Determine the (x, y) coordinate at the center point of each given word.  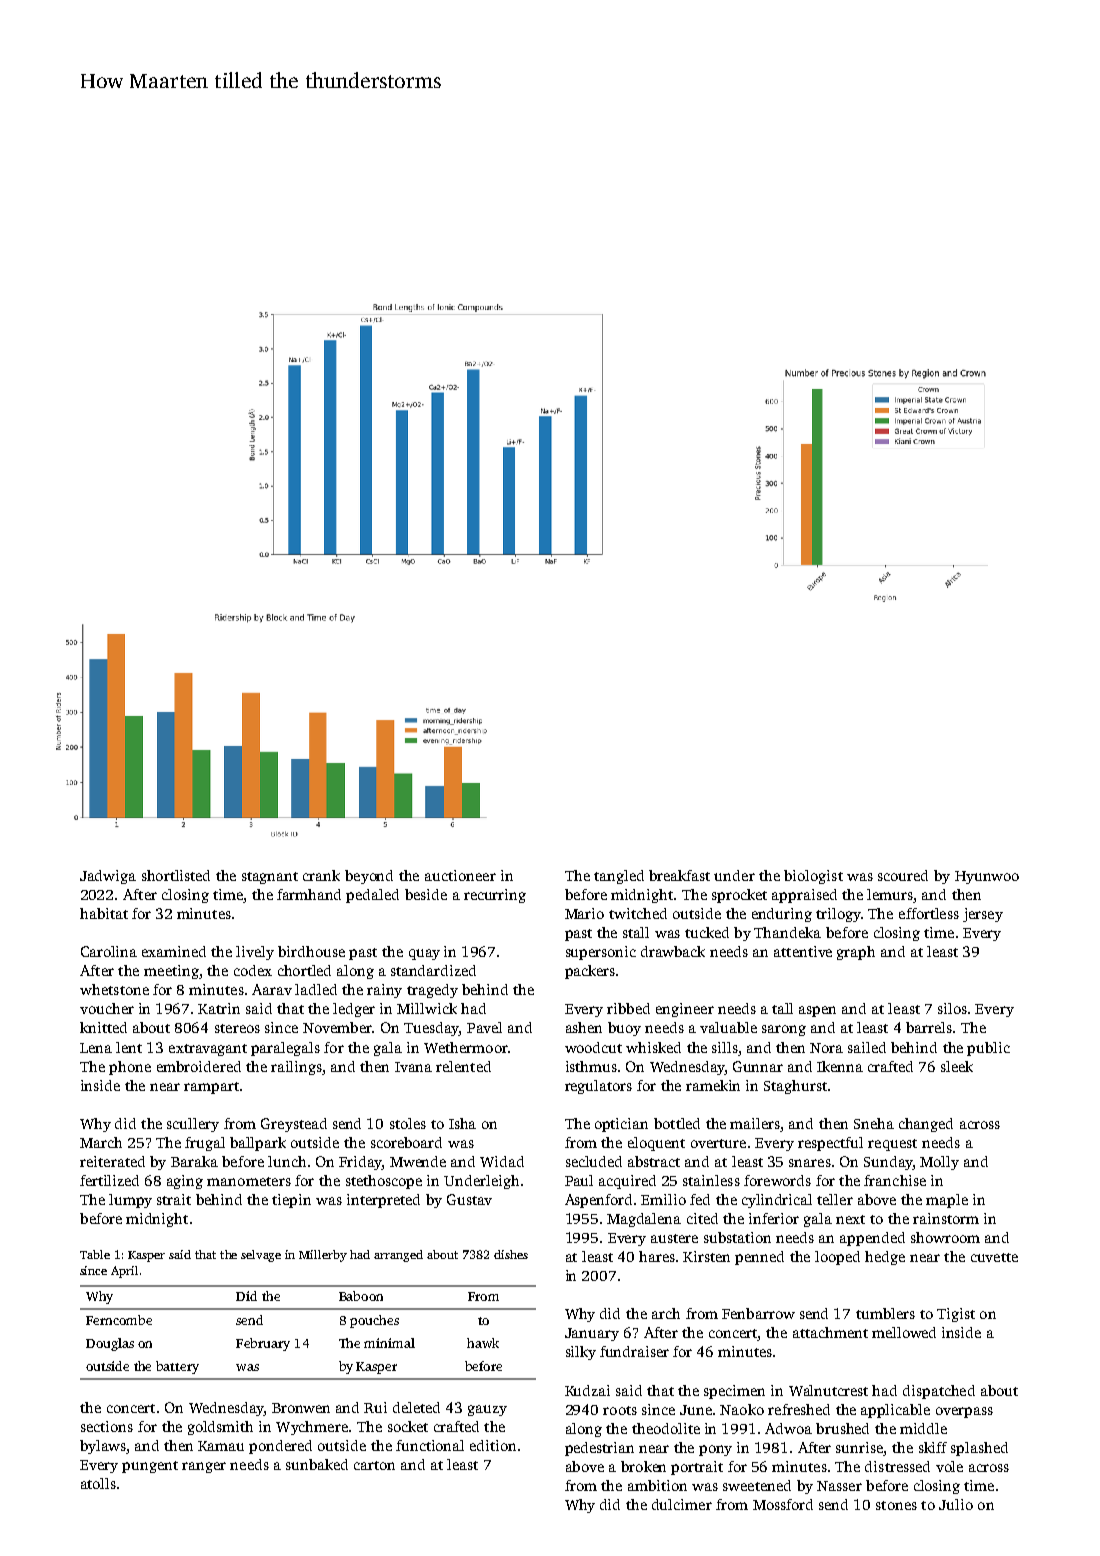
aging (185, 1182)
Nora (826, 1048)
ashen (584, 1027)
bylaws (103, 1447)
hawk (483, 1343)
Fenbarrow (758, 1313)
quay (424, 954)
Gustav (469, 1199)
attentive (803, 951)
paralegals (285, 1049)
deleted (416, 1407)
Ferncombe (119, 1320)
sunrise (859, 1447)
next (850, 1219)
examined (174, 951)
